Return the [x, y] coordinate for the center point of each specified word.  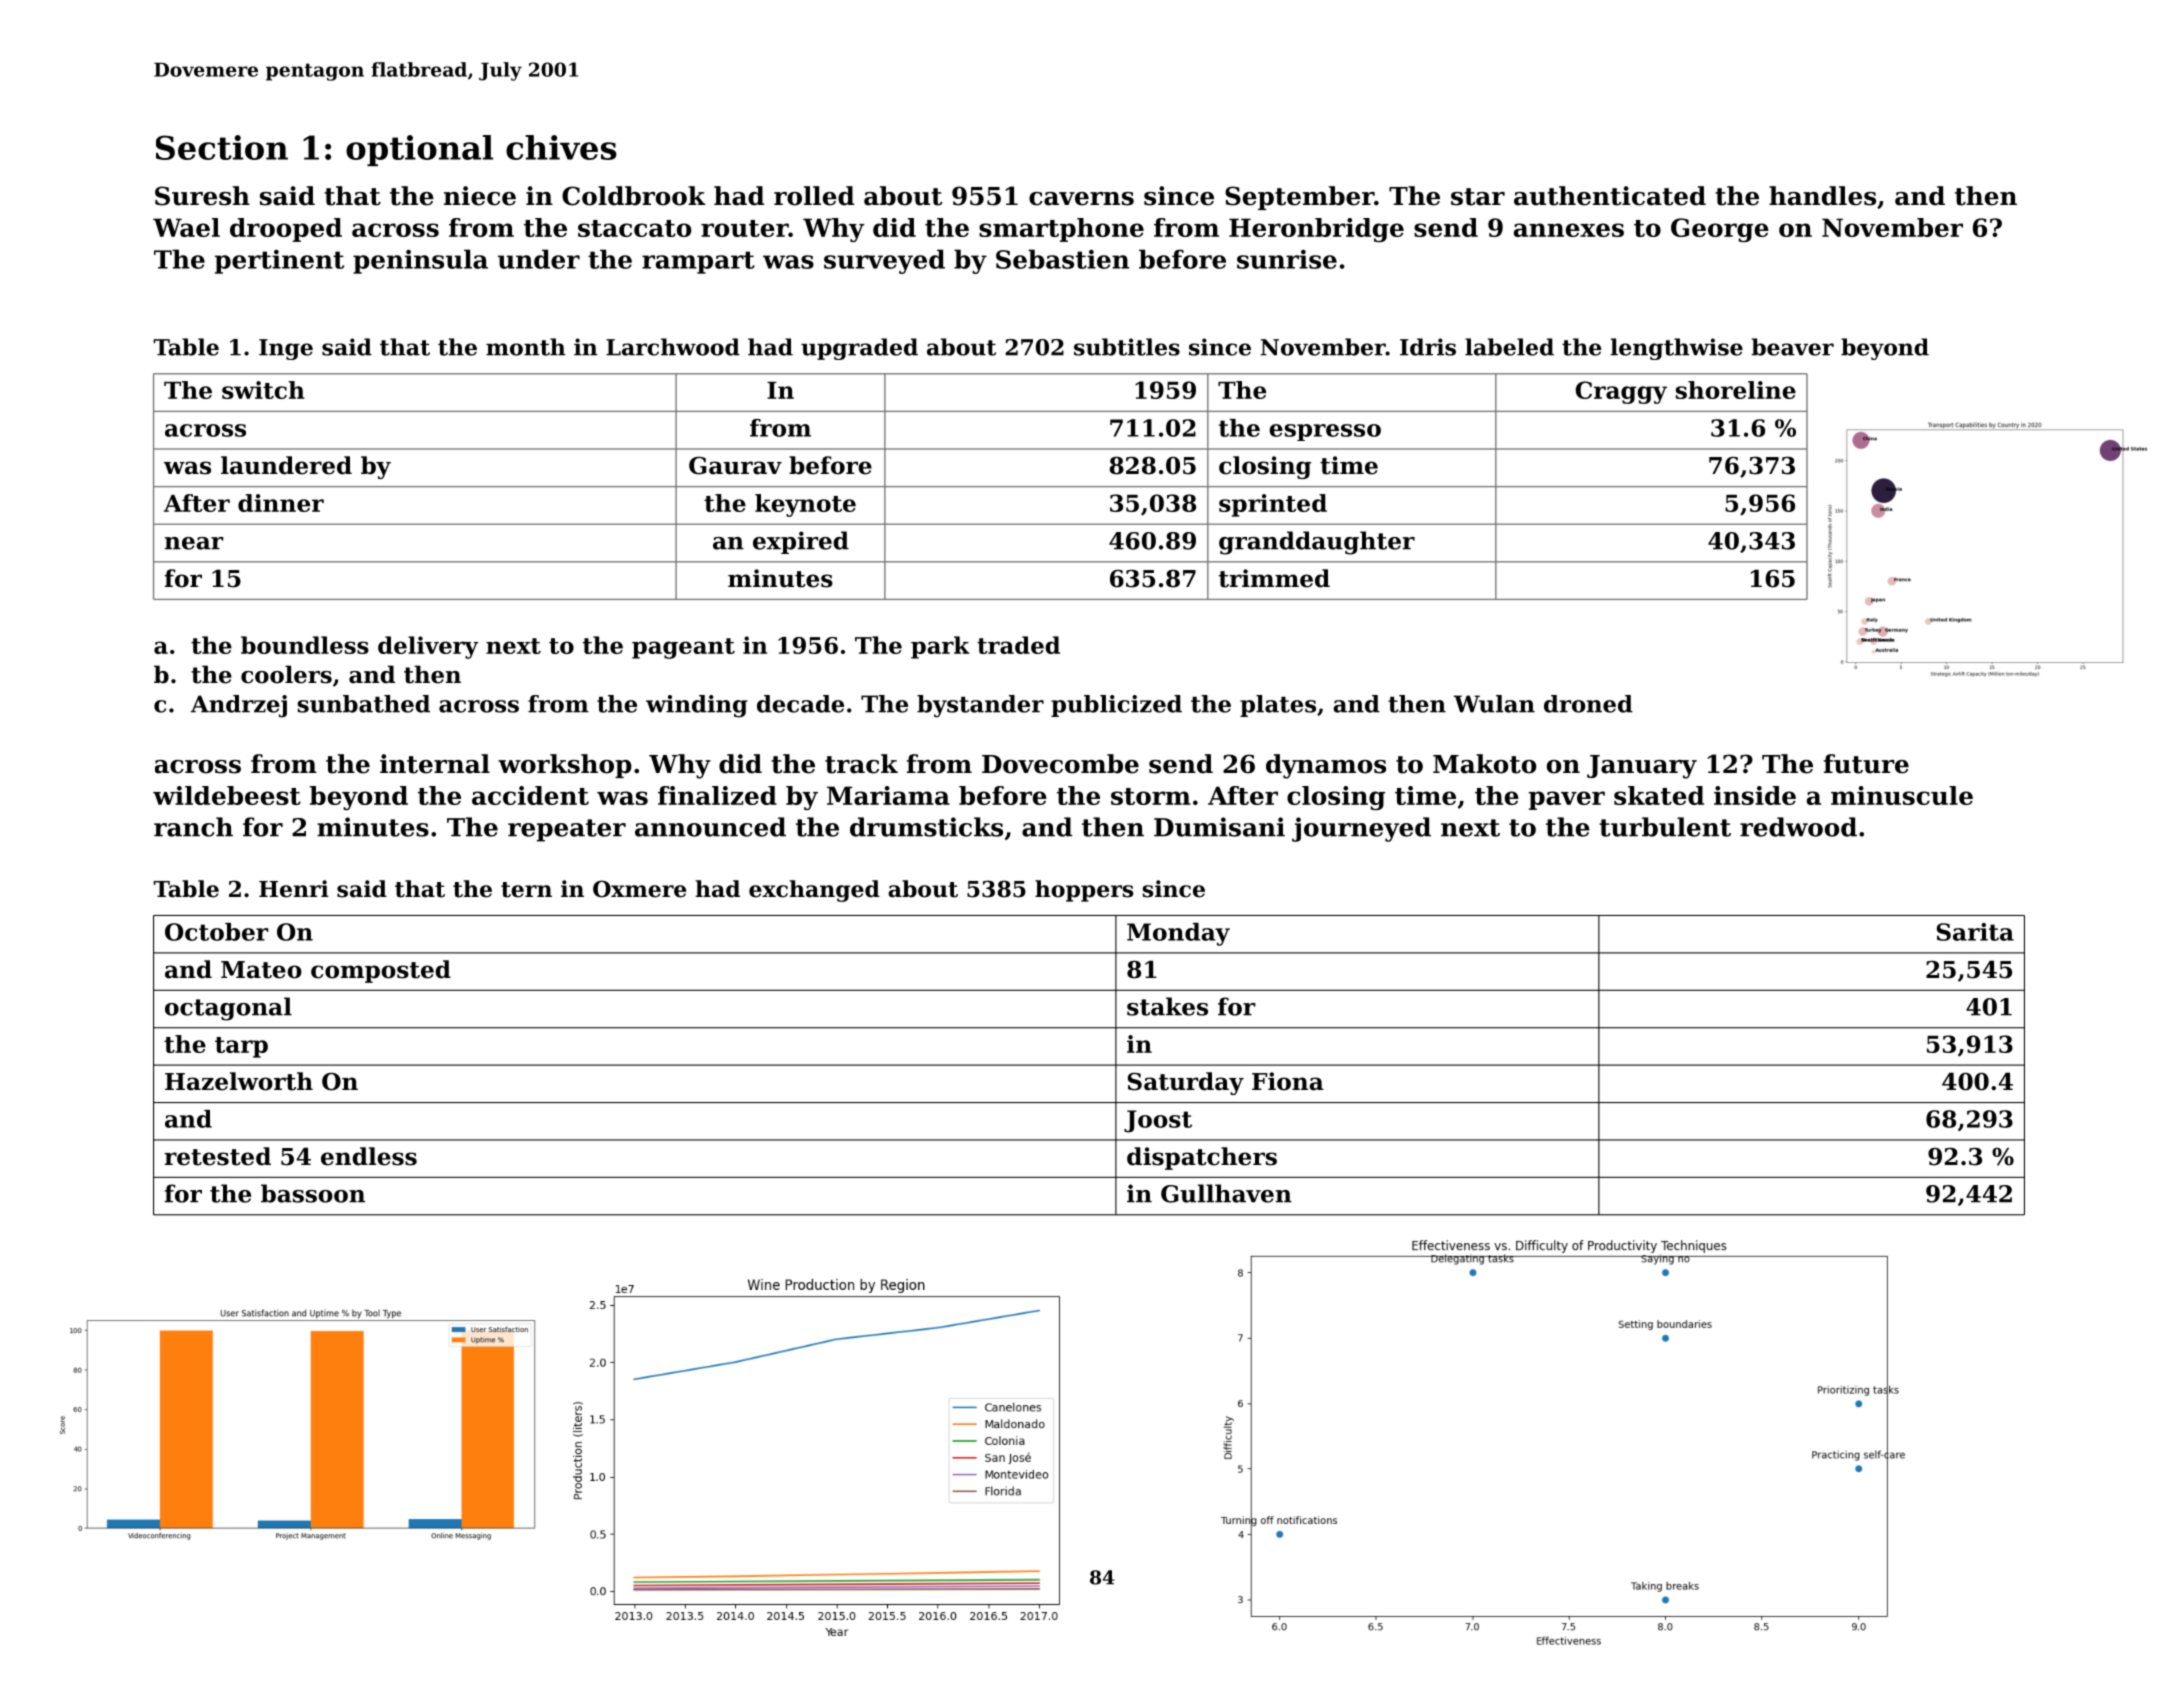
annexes [1569, 230]
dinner [281, 503]
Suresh [202, 196]
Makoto [1484, 764]
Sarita [1975, 932]
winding [697, 706]
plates [1278, 706]
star [1478, 197]
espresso [1325, 432]
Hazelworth [239, 1081]
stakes [1167, 1006]
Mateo [261, 970]
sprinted [1273, 505]
